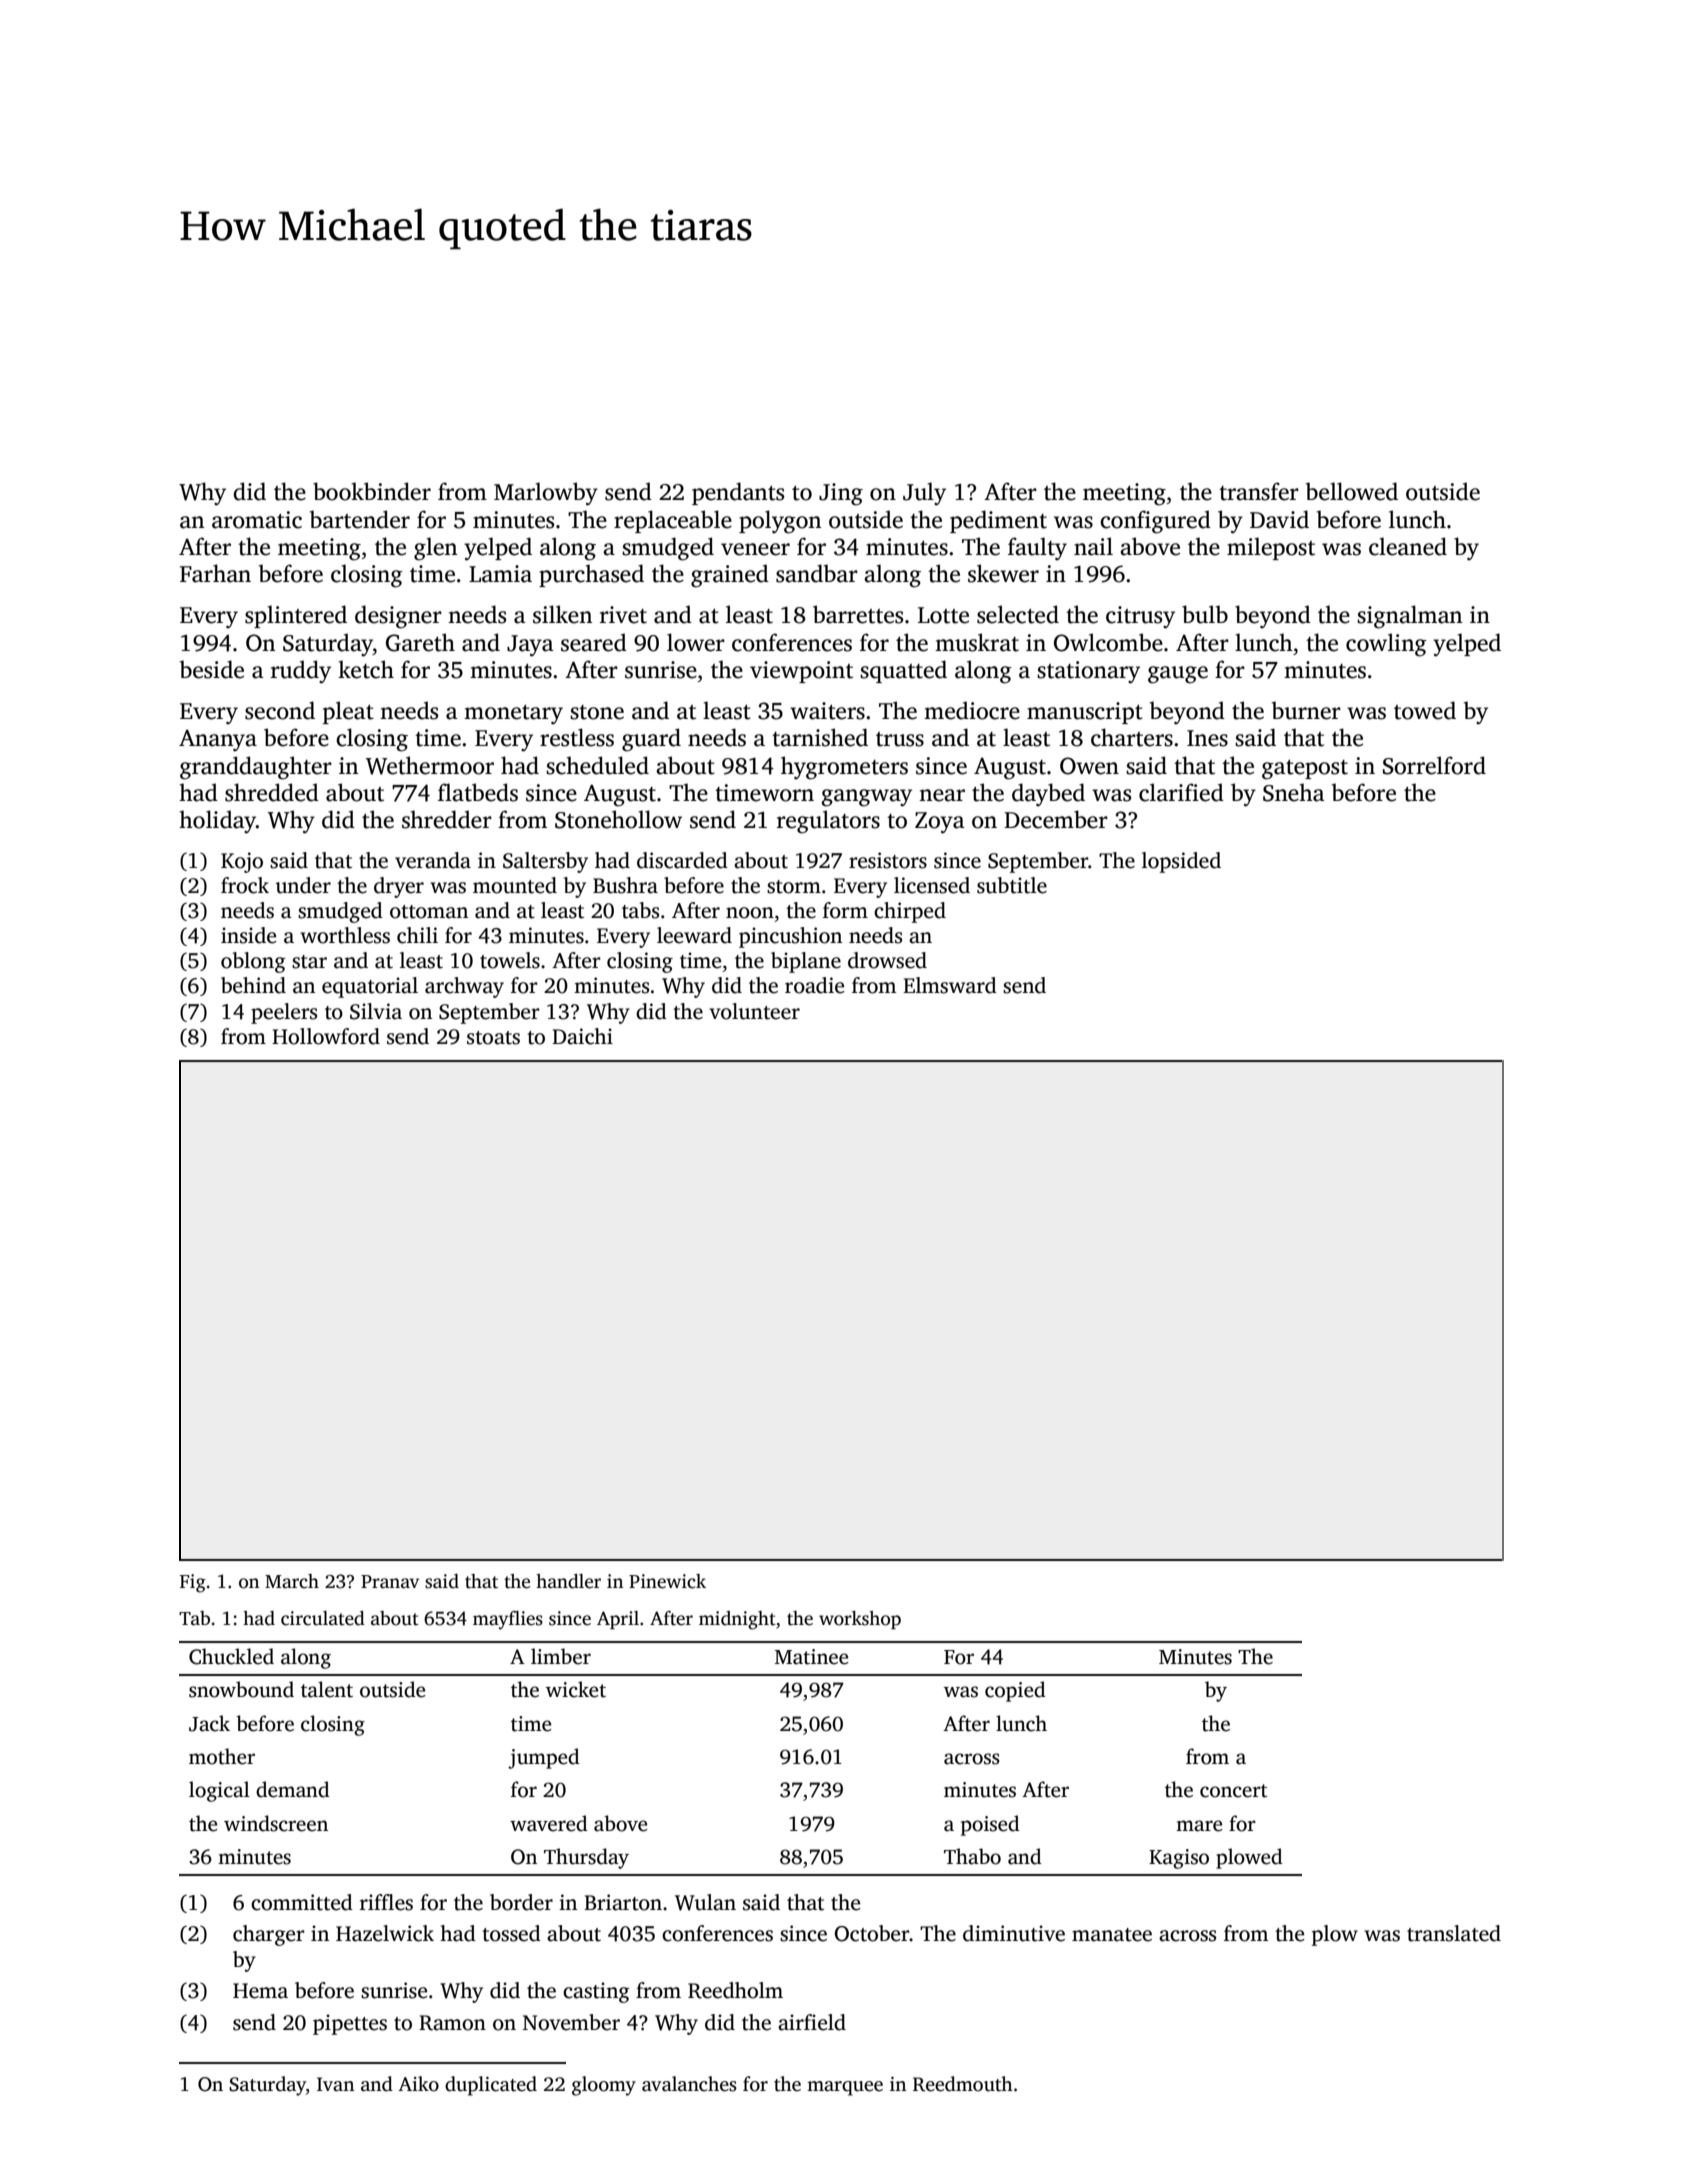 This screenshot has height=2178, width=1683. What do you see at coordinates (780, 522) in the screenshot?
I see `polygon` at bounding box center [780, 522].
